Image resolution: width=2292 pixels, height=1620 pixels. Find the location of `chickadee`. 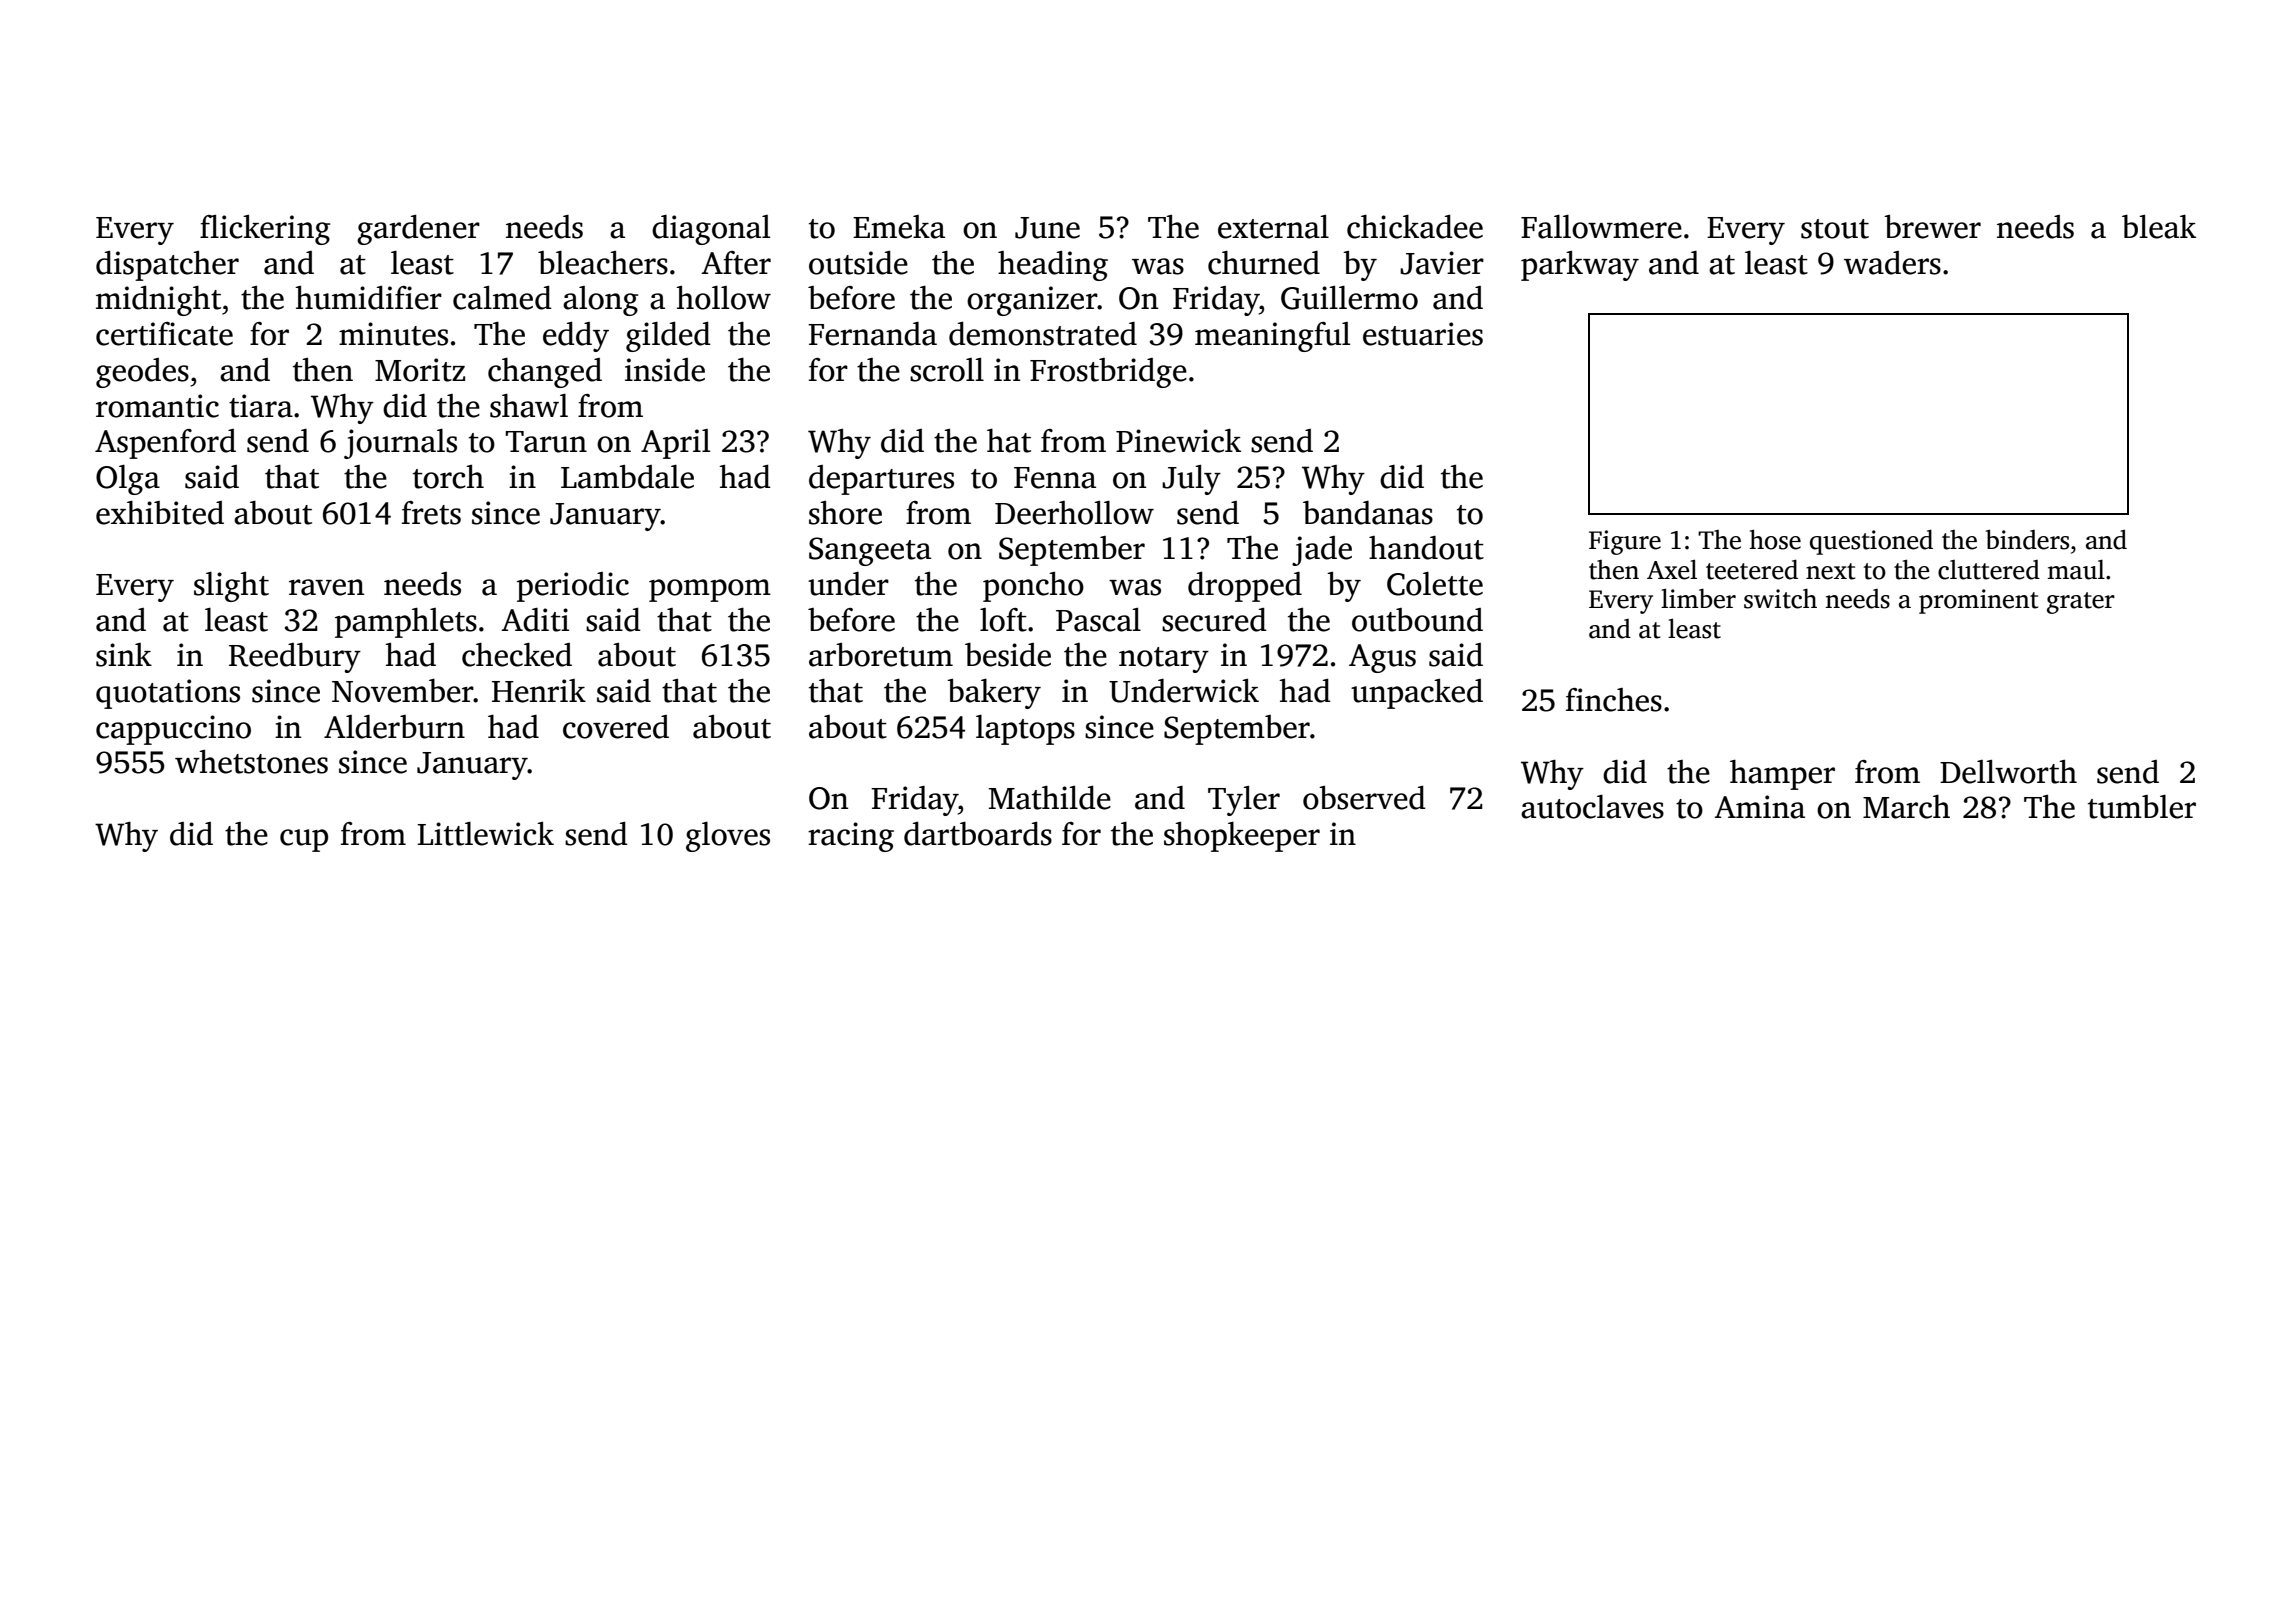

chickadee is located at coordinates (1415, 227).
